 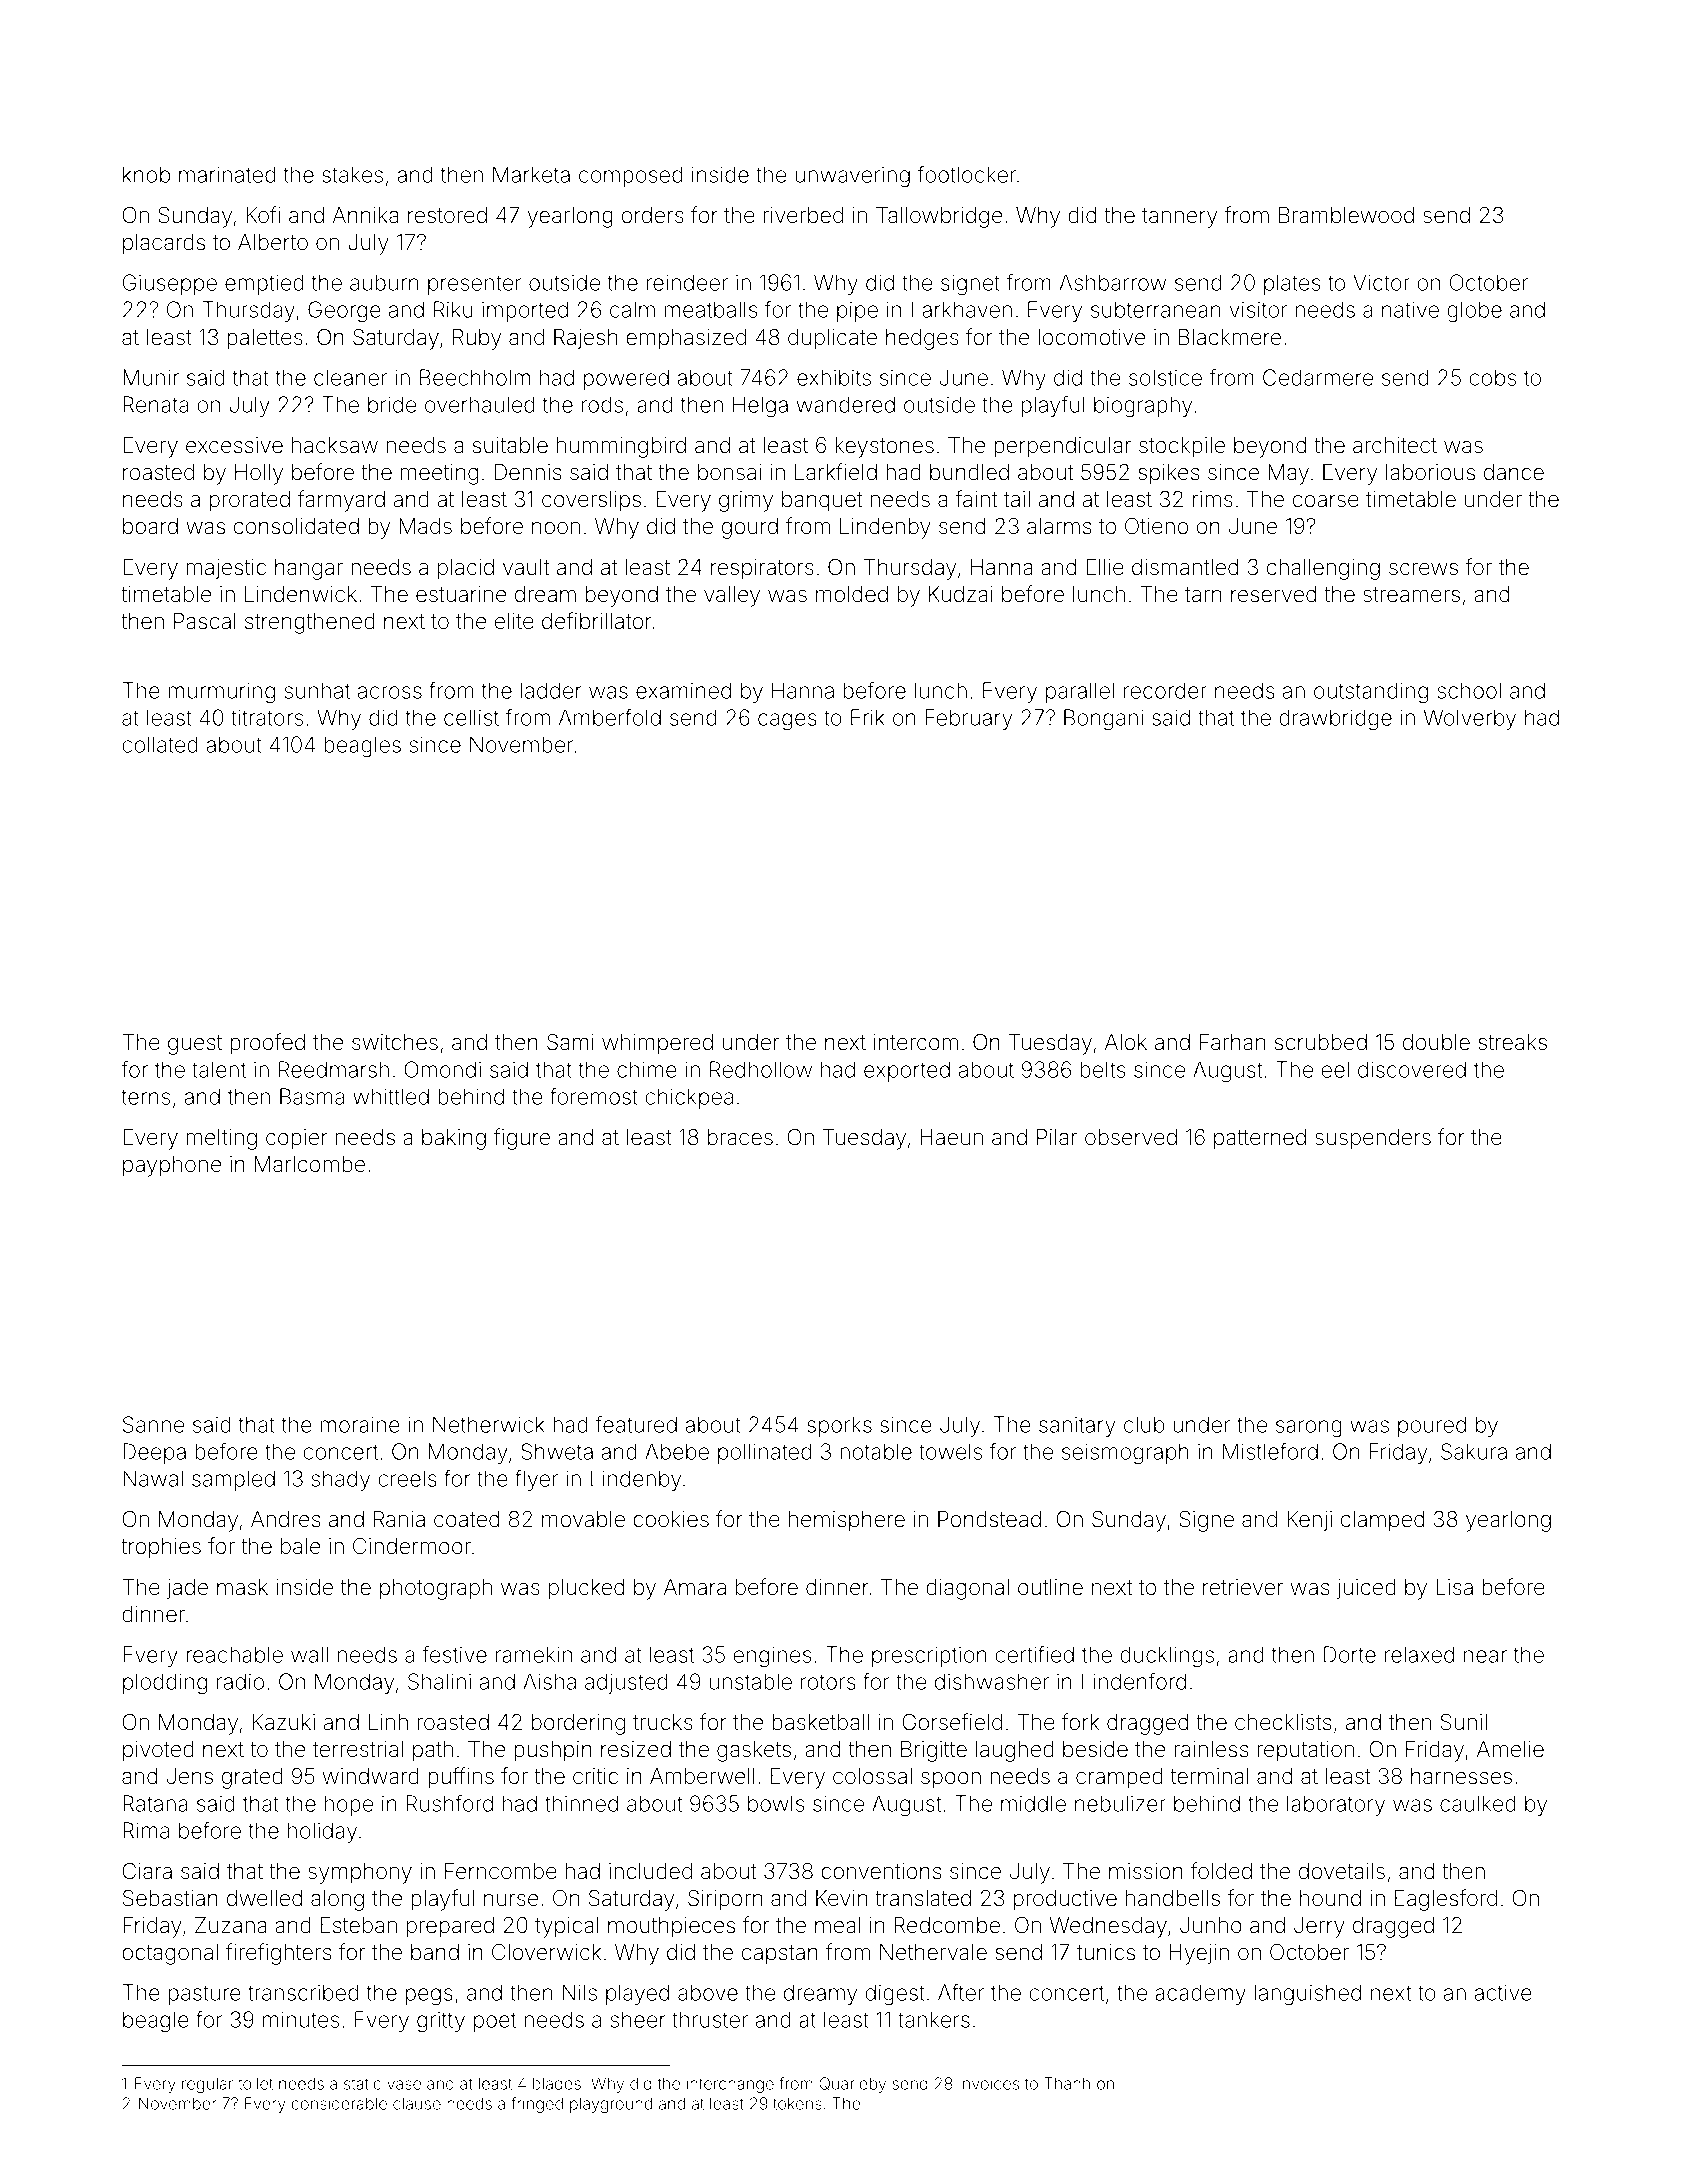 What do you see at coordinates (362, 2084) in the page?
I see `static` at bounding box center [362, 2084].
